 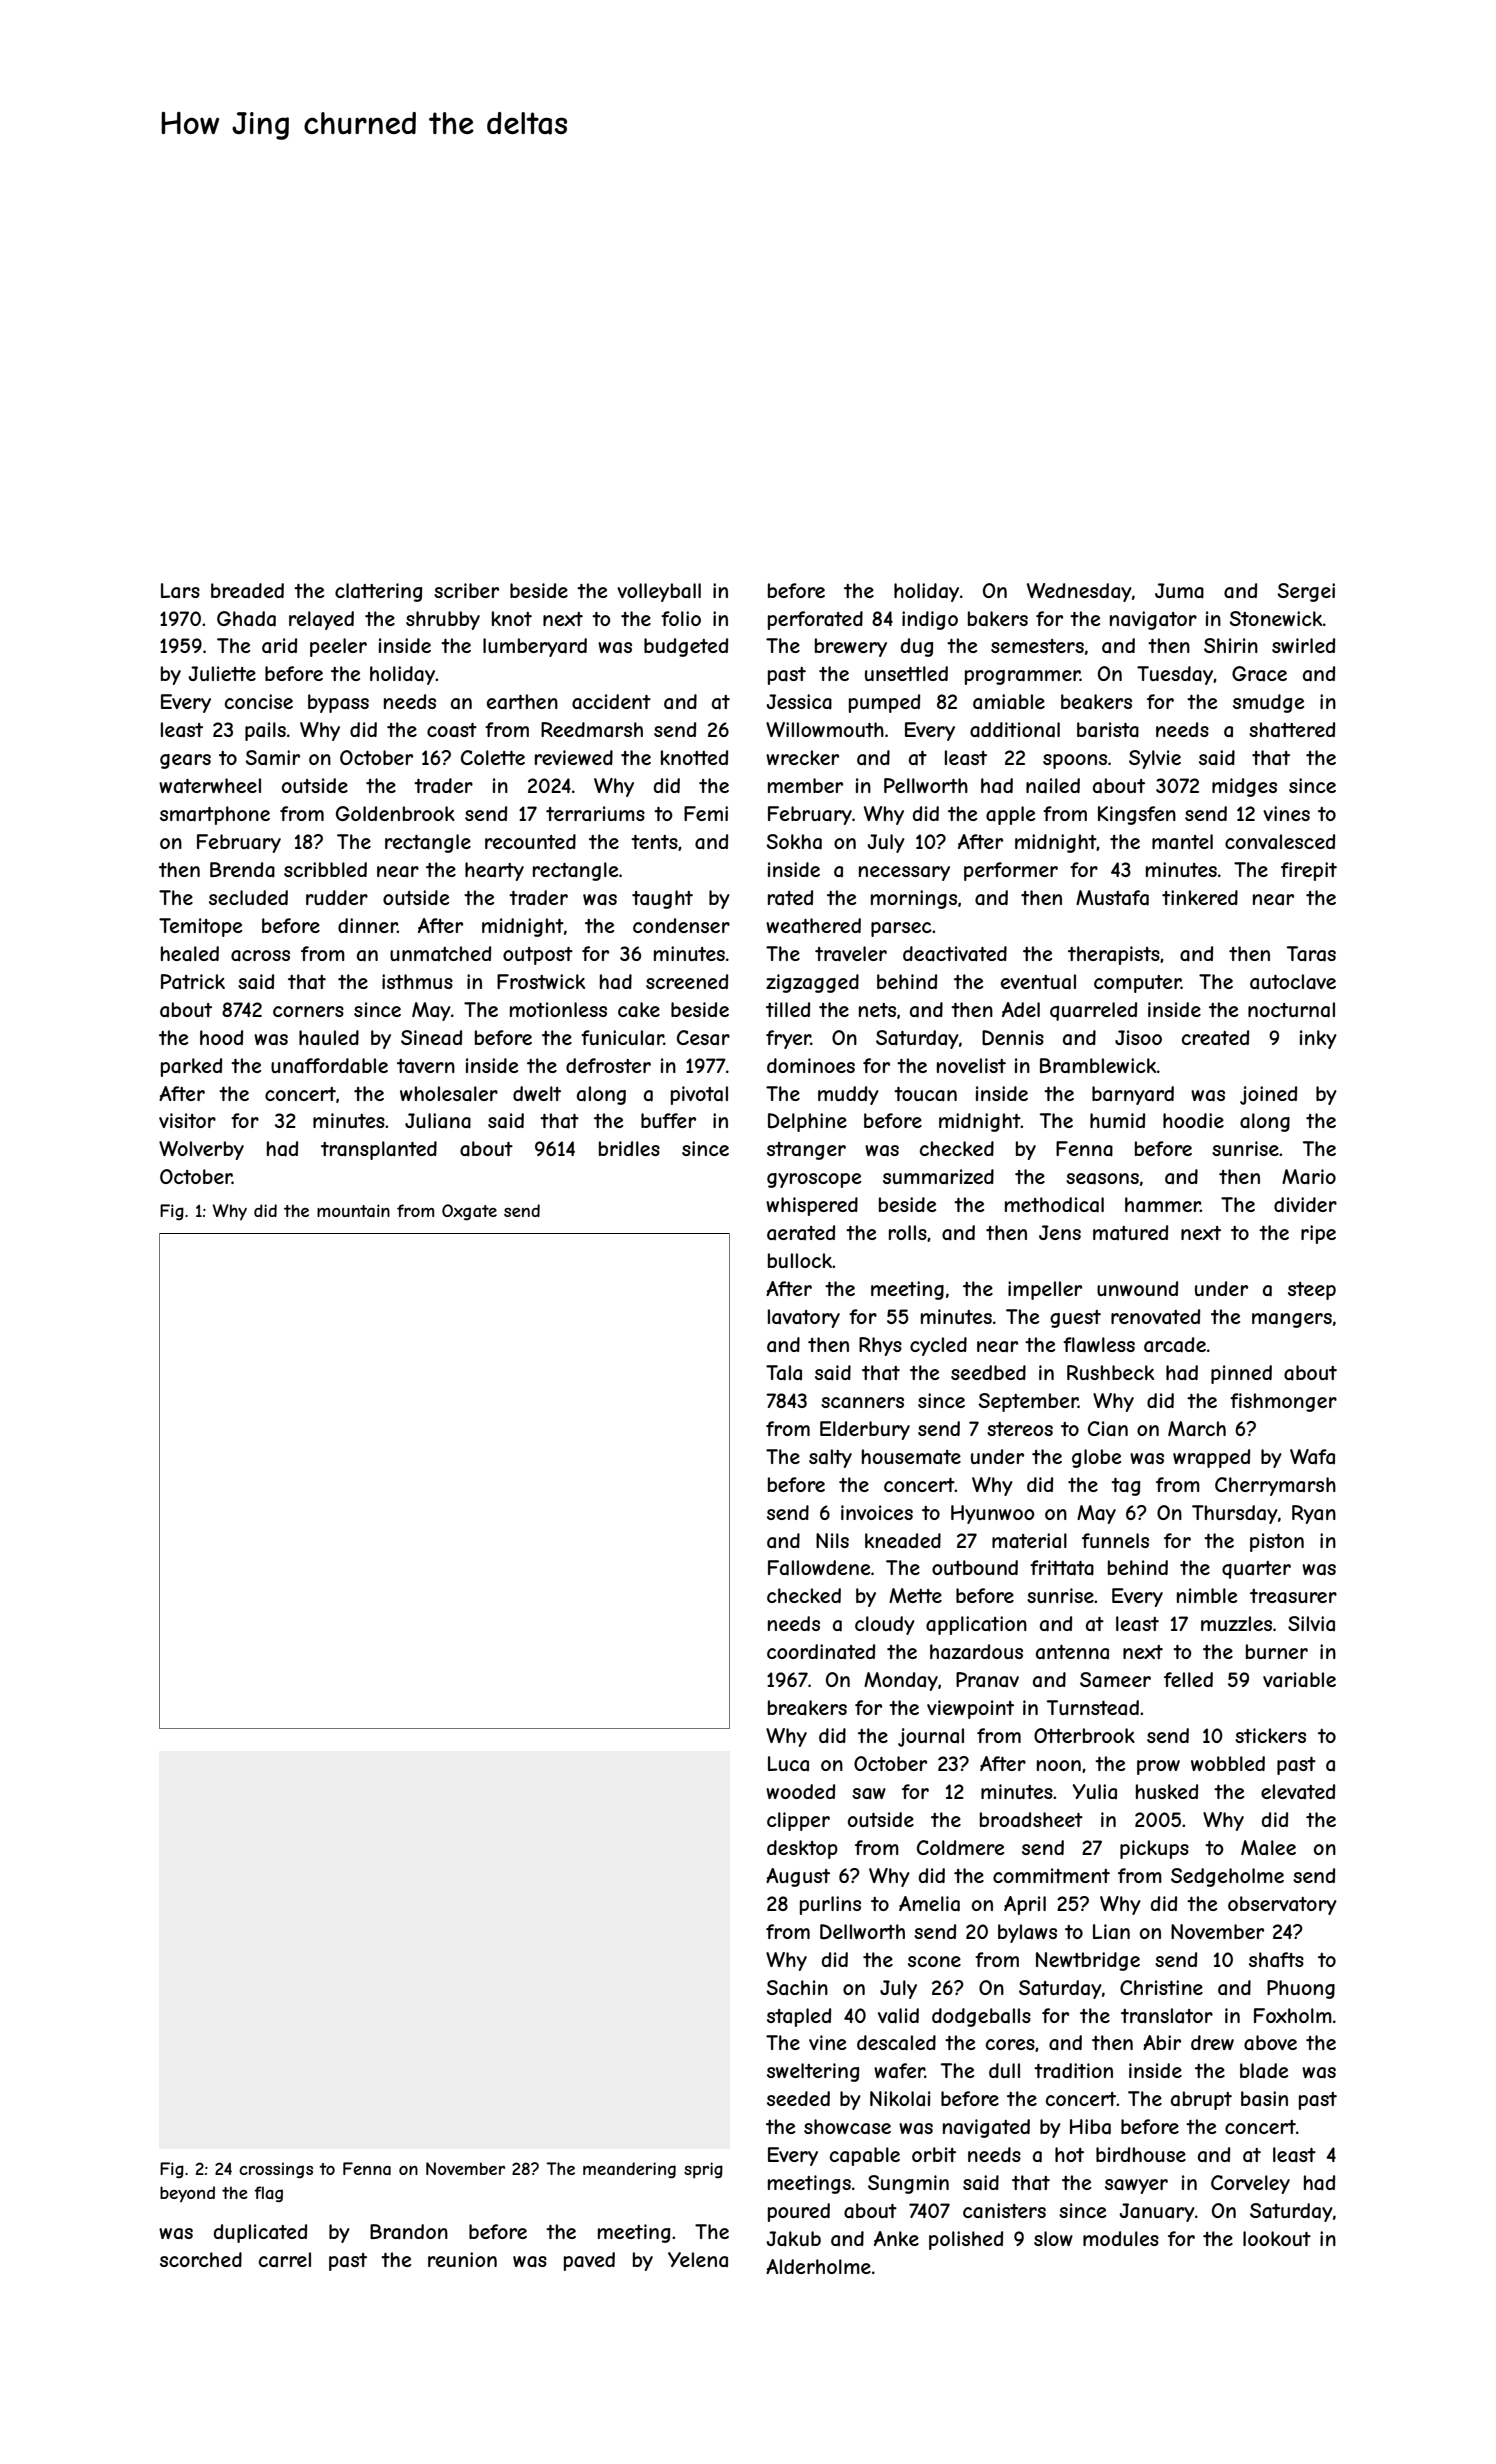 What do you see at coordinates (329, 1066) in the document?
I see `unaffordable` at bounding box center [329, 1066].
